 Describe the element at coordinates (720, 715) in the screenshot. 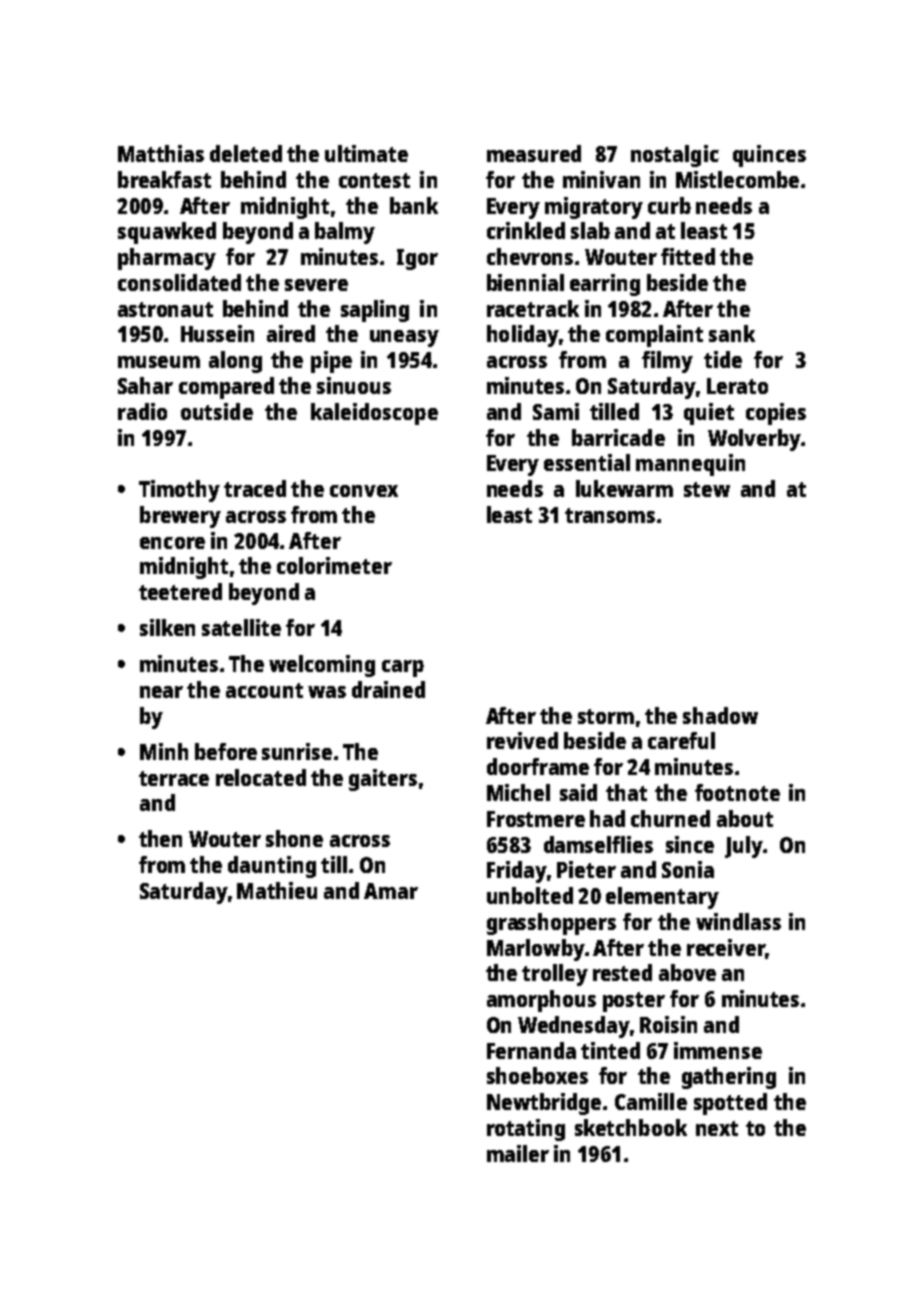

I see `shadow` at that location.
